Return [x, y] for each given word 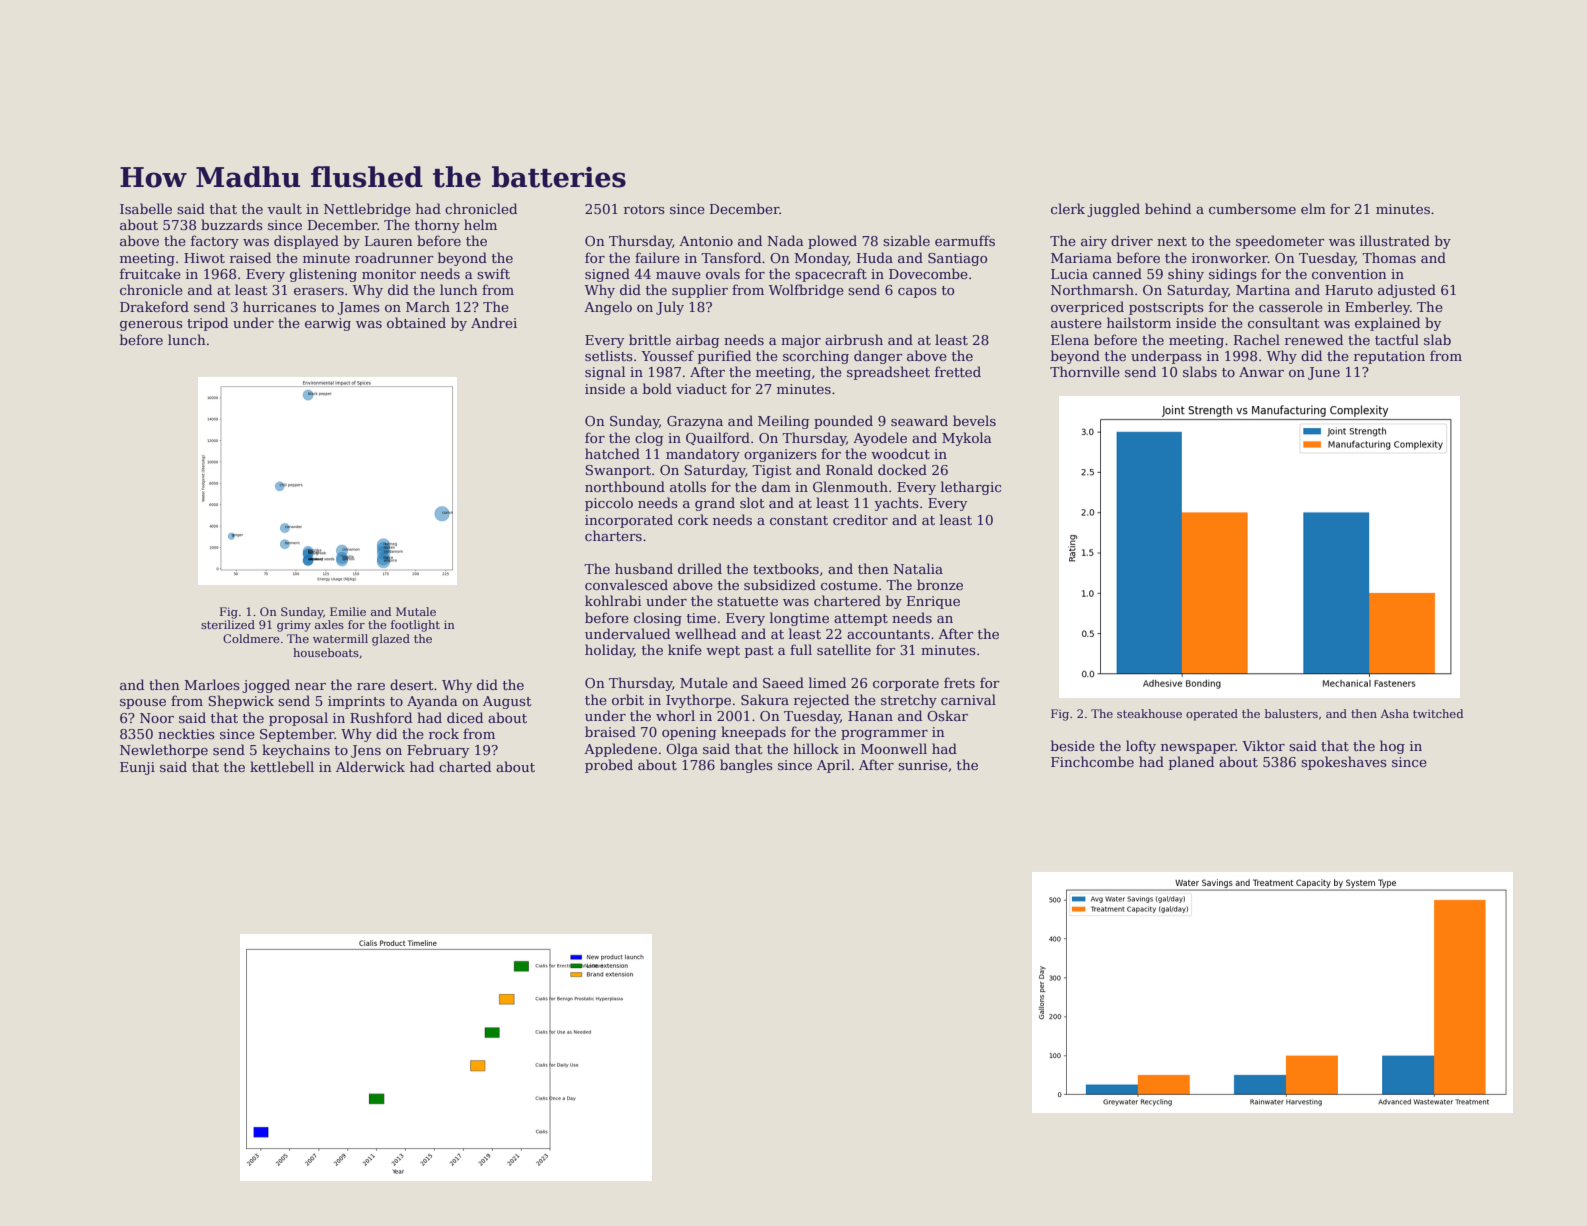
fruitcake [150, 273]
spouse [143, 704]
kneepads [753, 733]
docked [902, 469]
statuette [747, 601]
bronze [940, 584]
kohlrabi [613, 600]
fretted [958, 371]
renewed [1314, 339]
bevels [974, 420]
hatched [612, 453]
